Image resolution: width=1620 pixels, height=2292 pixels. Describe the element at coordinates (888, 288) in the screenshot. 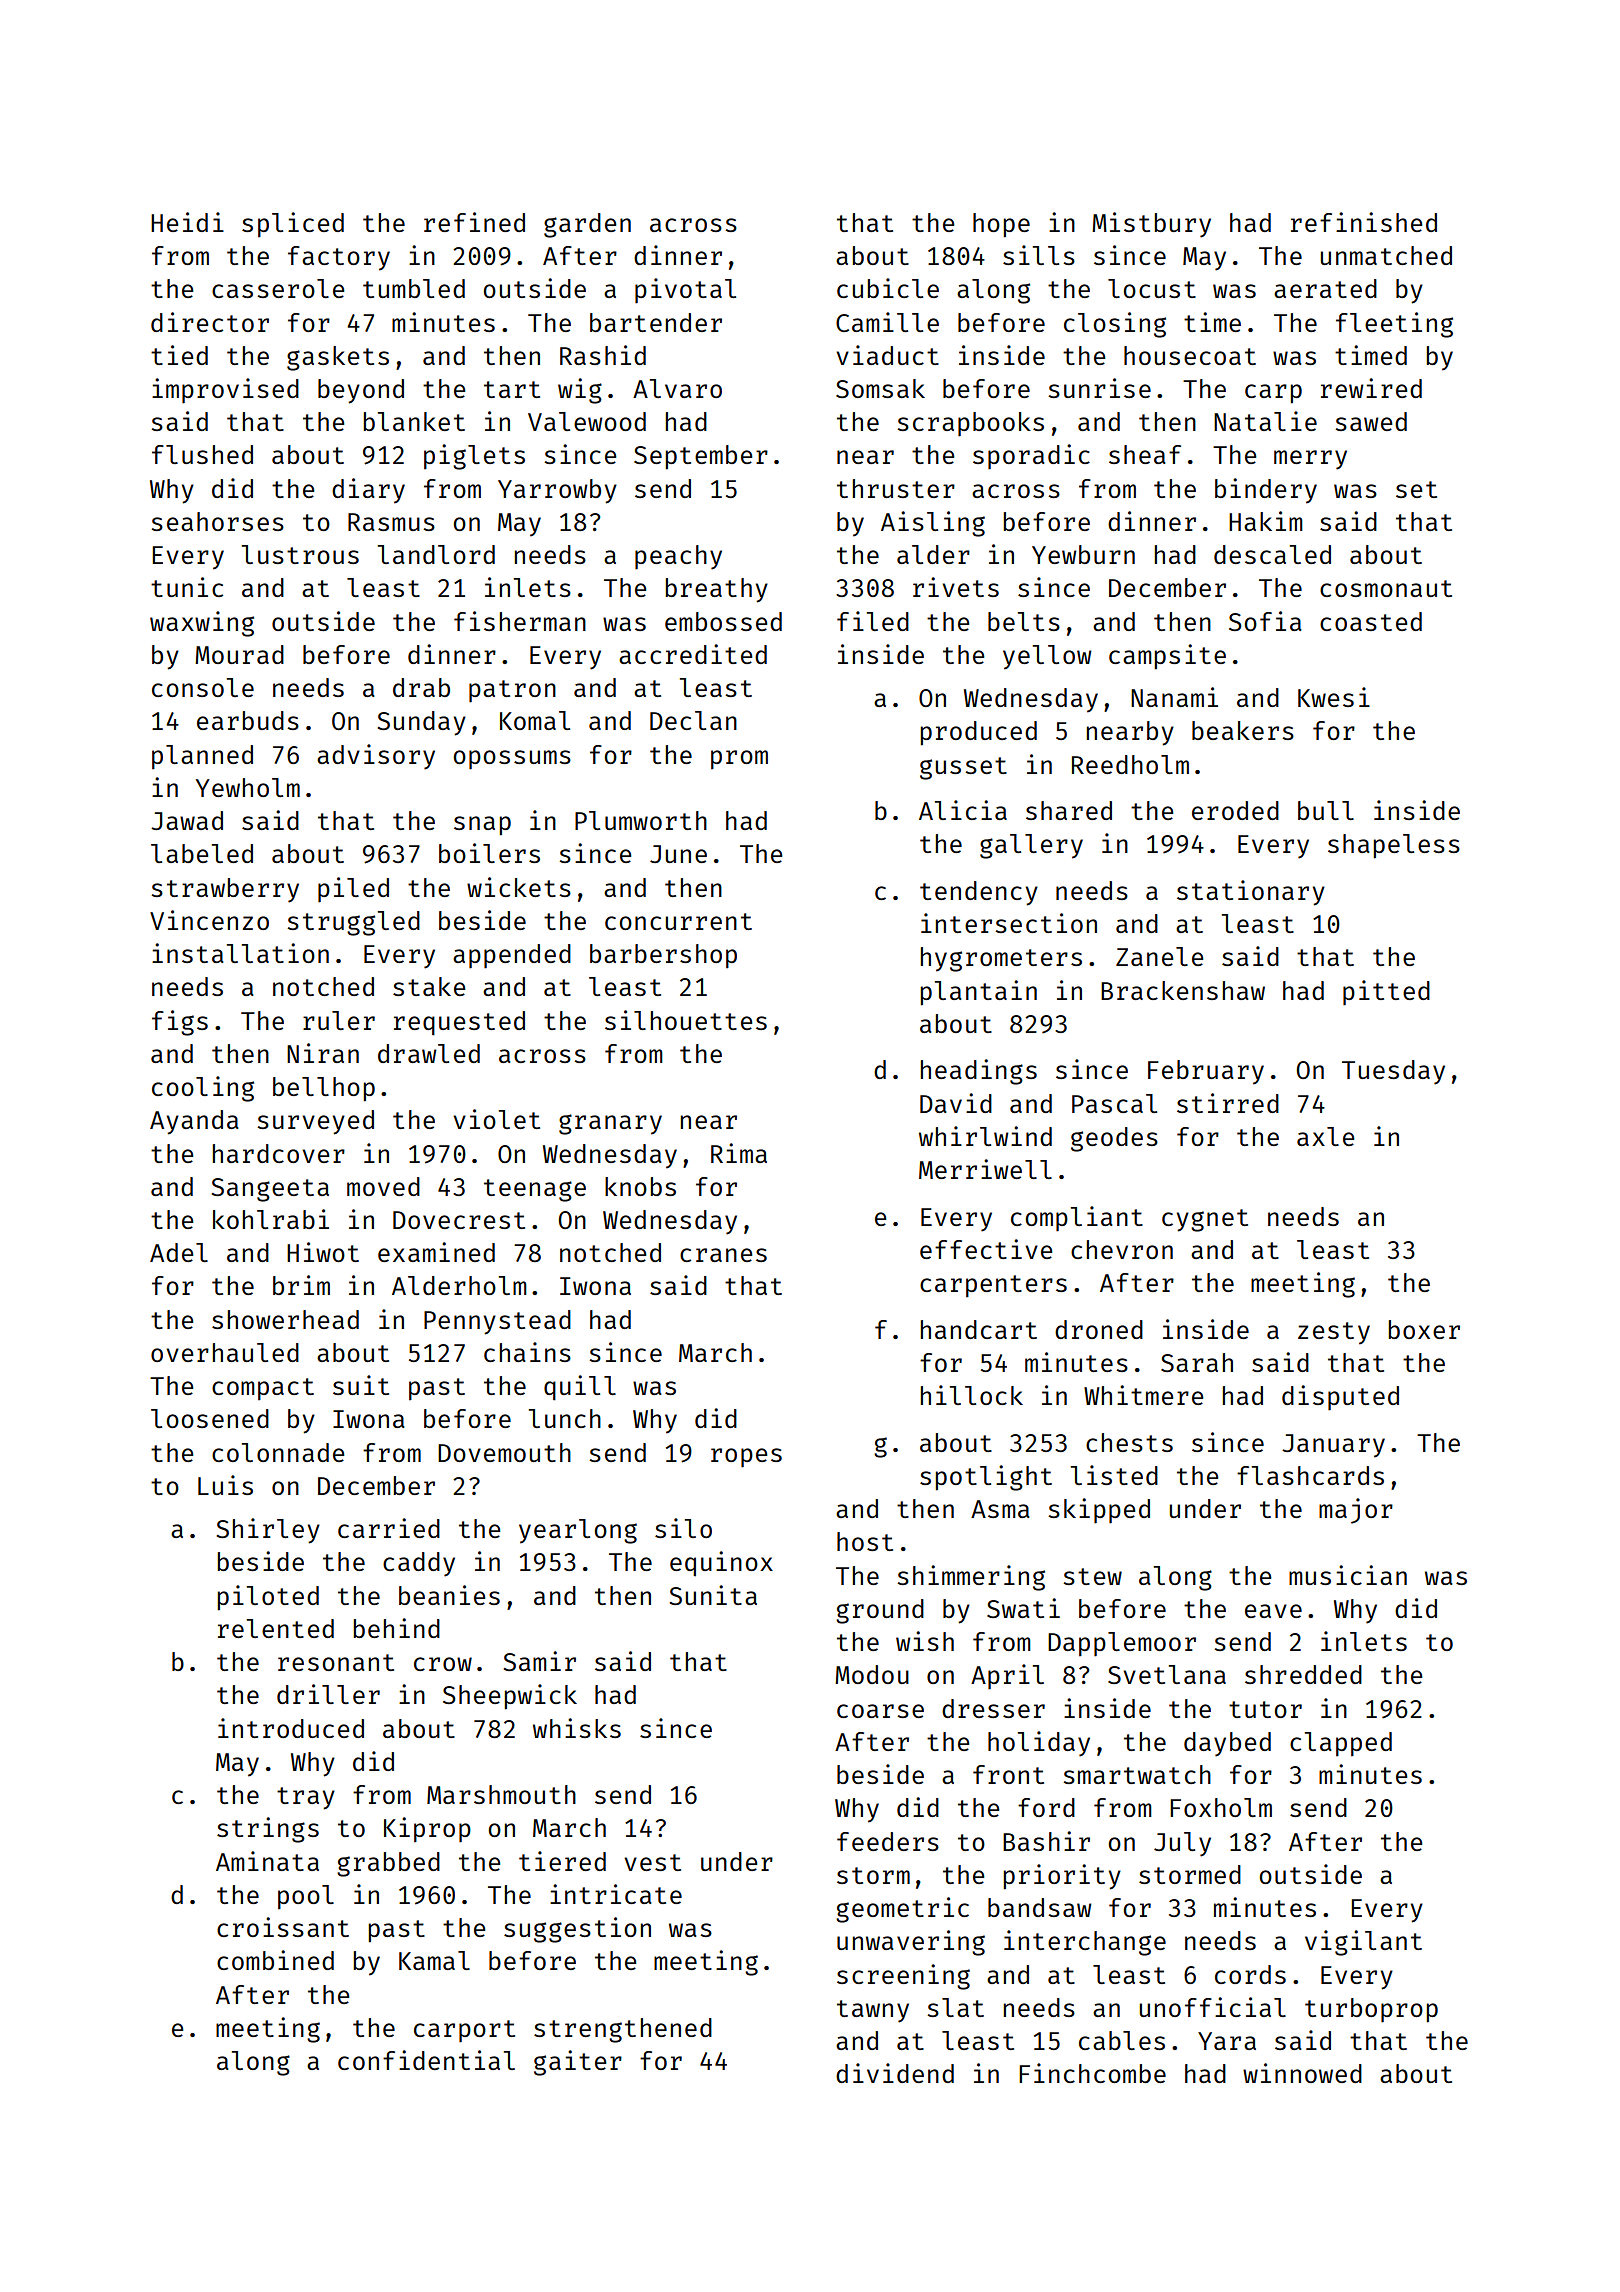

I see `cubicle` at that location.
